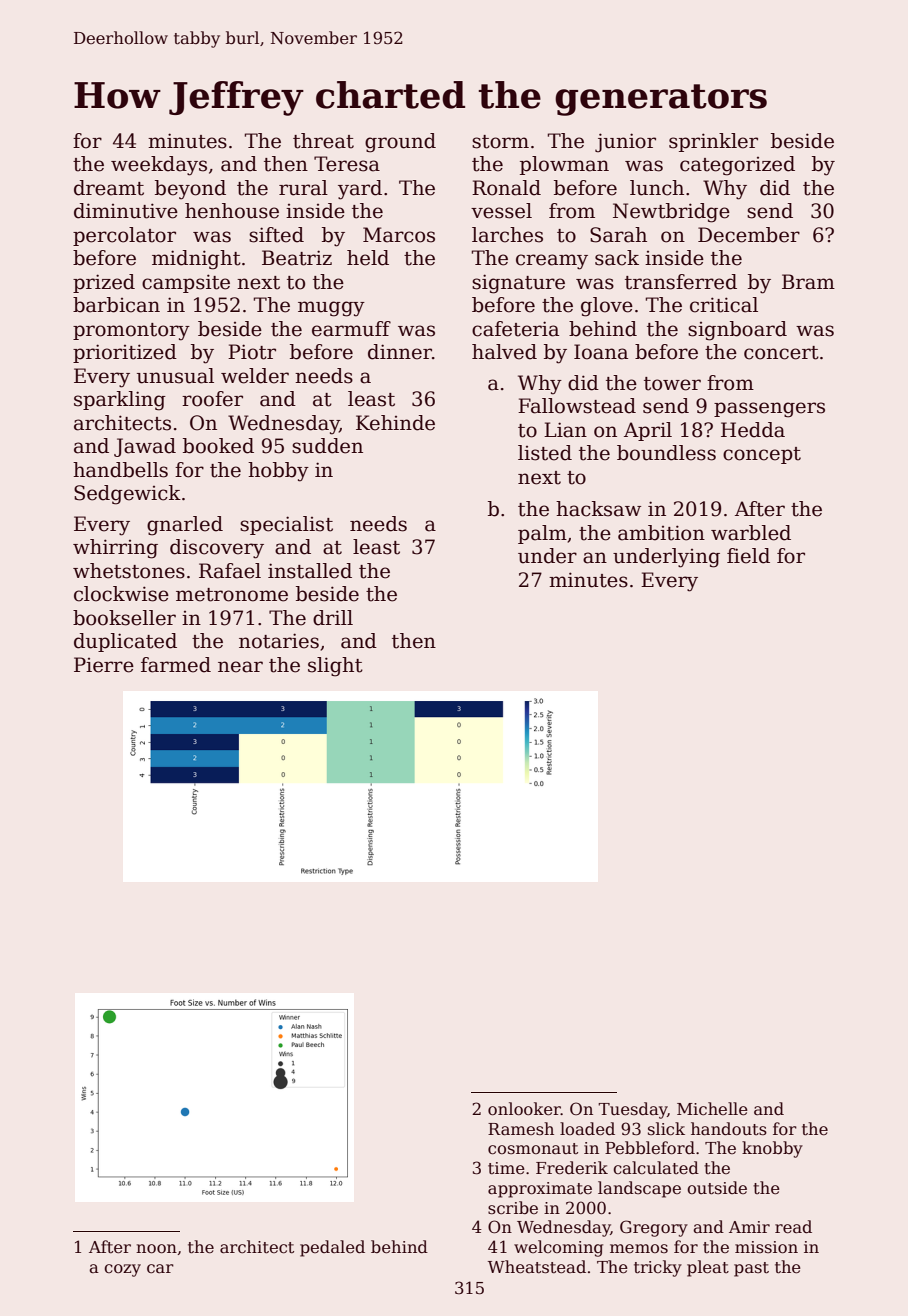  Describe the element at coordinates (772, 1149) in the screenshot. I see `knobby` at that location.
